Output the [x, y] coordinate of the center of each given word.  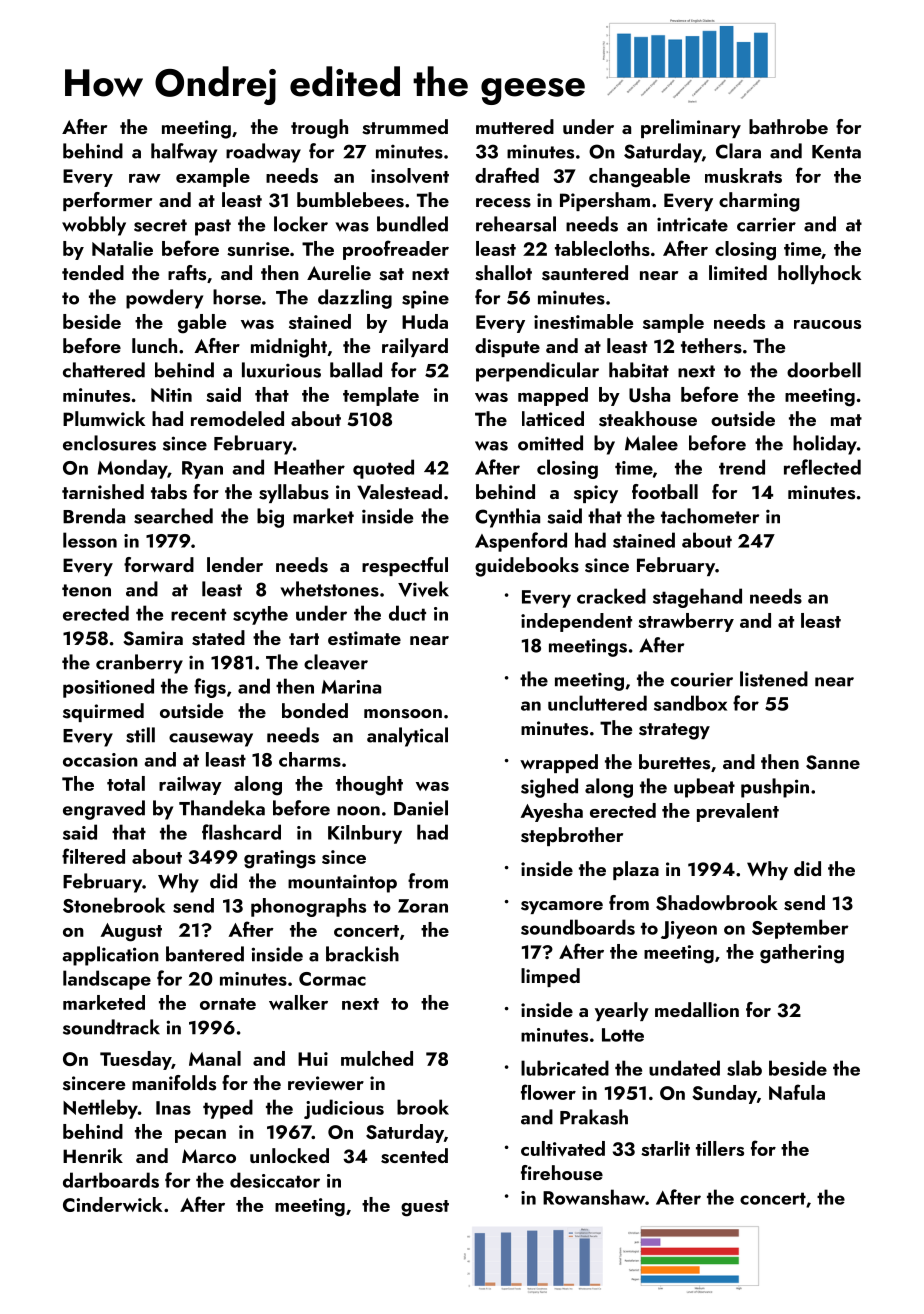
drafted [507, 175]
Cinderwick [112, 1204]
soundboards [578, 927]
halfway [184, 153]
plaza [636, 870]
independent [576, 622]
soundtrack [111, 1027]
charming [759, 202]
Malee [651, 443]
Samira [153, 638]
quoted [383, 469]
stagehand [697, 598]
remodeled [237, 418]
